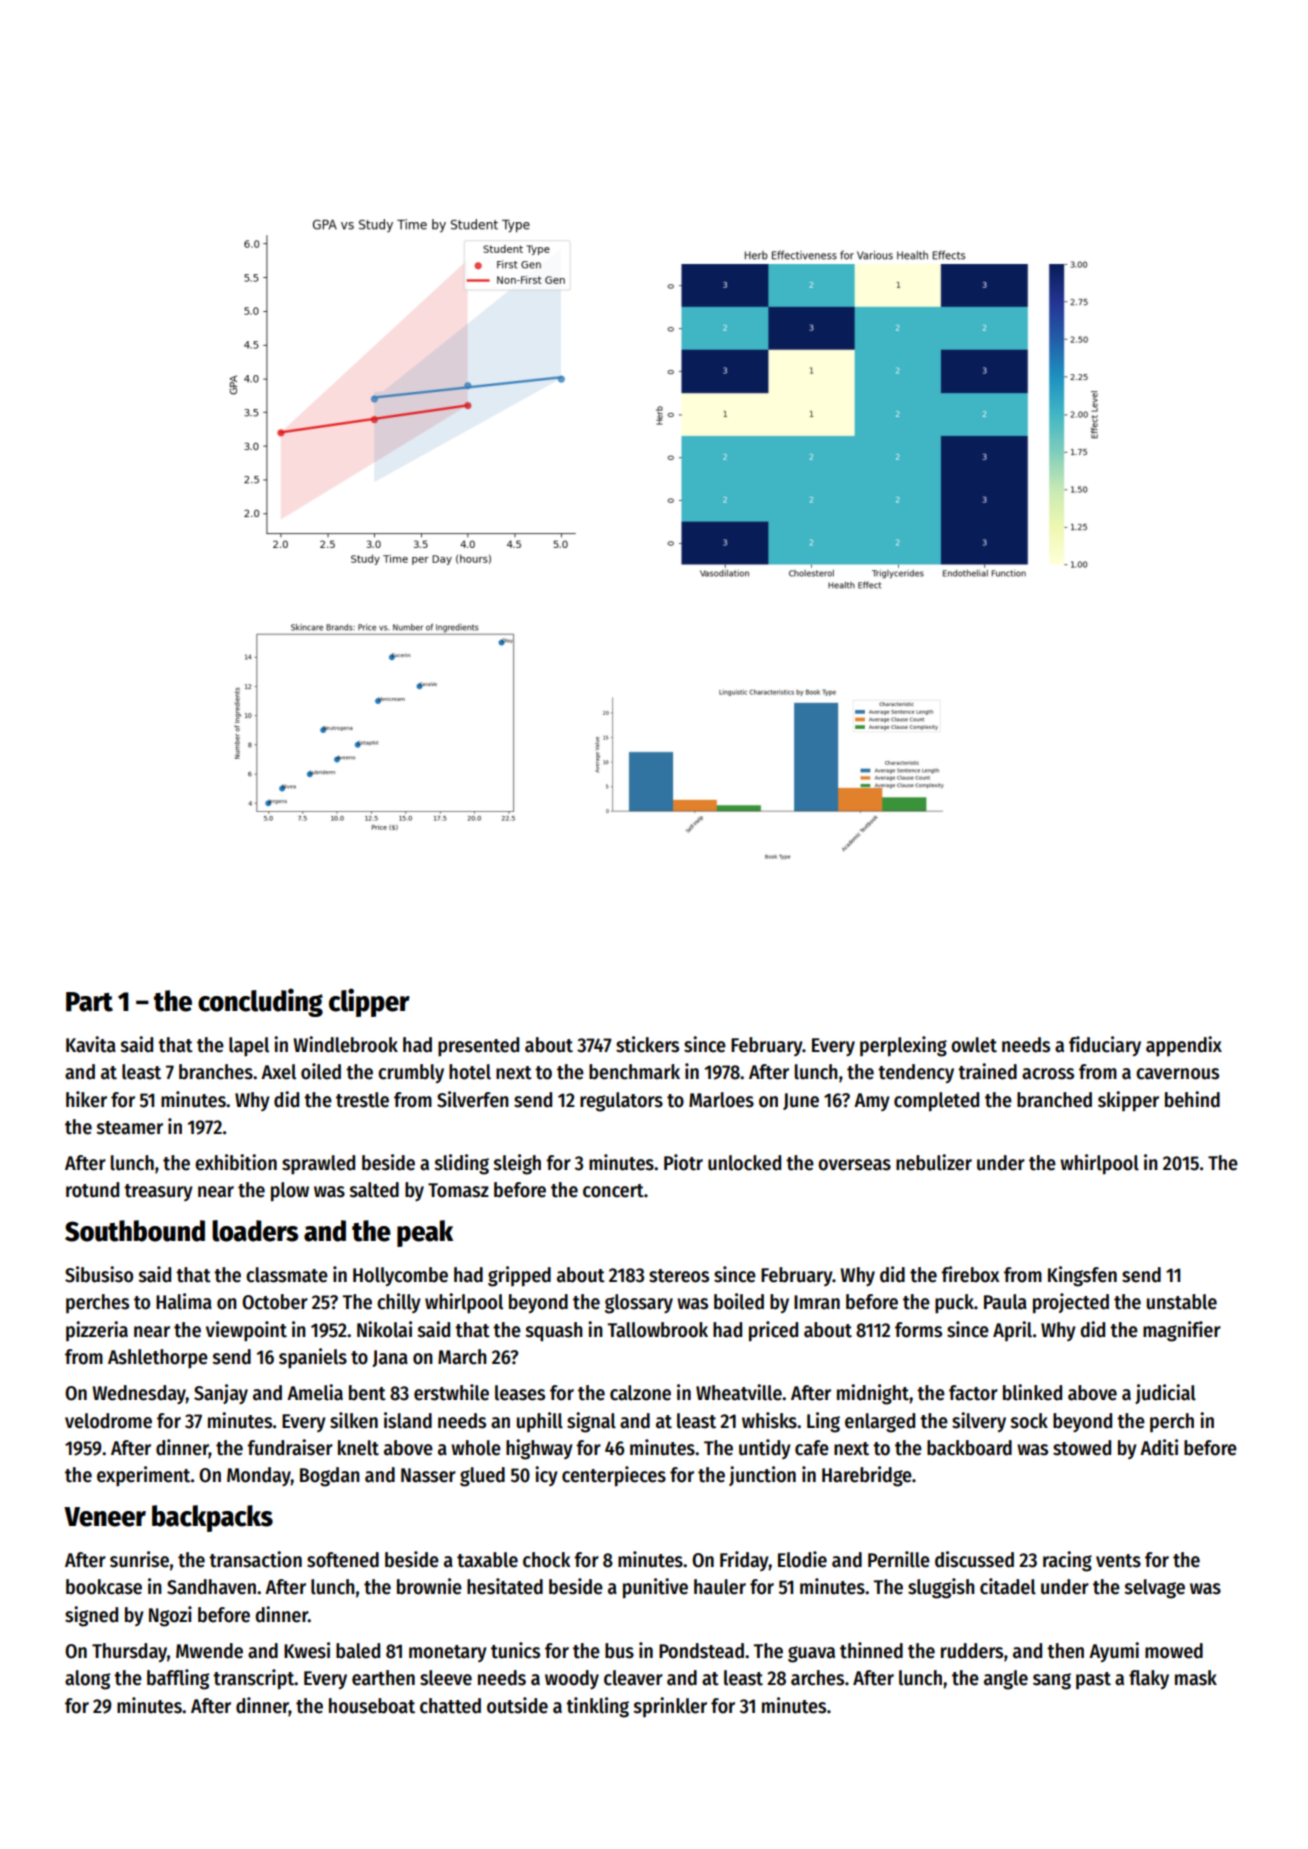 This screenshot has width=1308, height=1849. Describe the element at coordinates (92, 1190) in the screenshot. I see `rotund` at that location.
